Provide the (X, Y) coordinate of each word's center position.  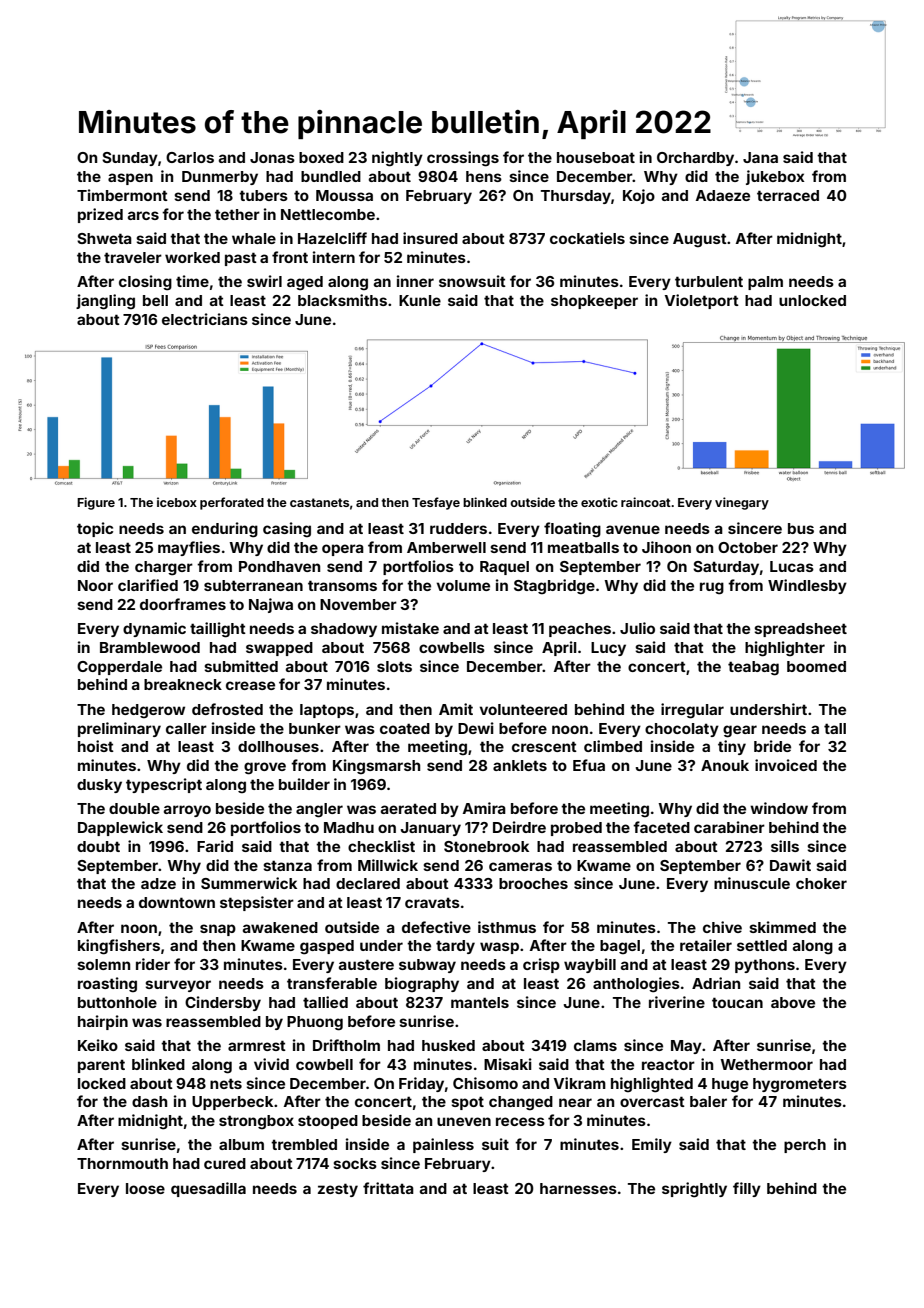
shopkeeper (594, 302)
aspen (130, 179)
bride (772, 746)
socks (355, 1163)
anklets (520, 765)
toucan (737, 1002)
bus (801, 528)
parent (101, 1066)
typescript (164, 785)
